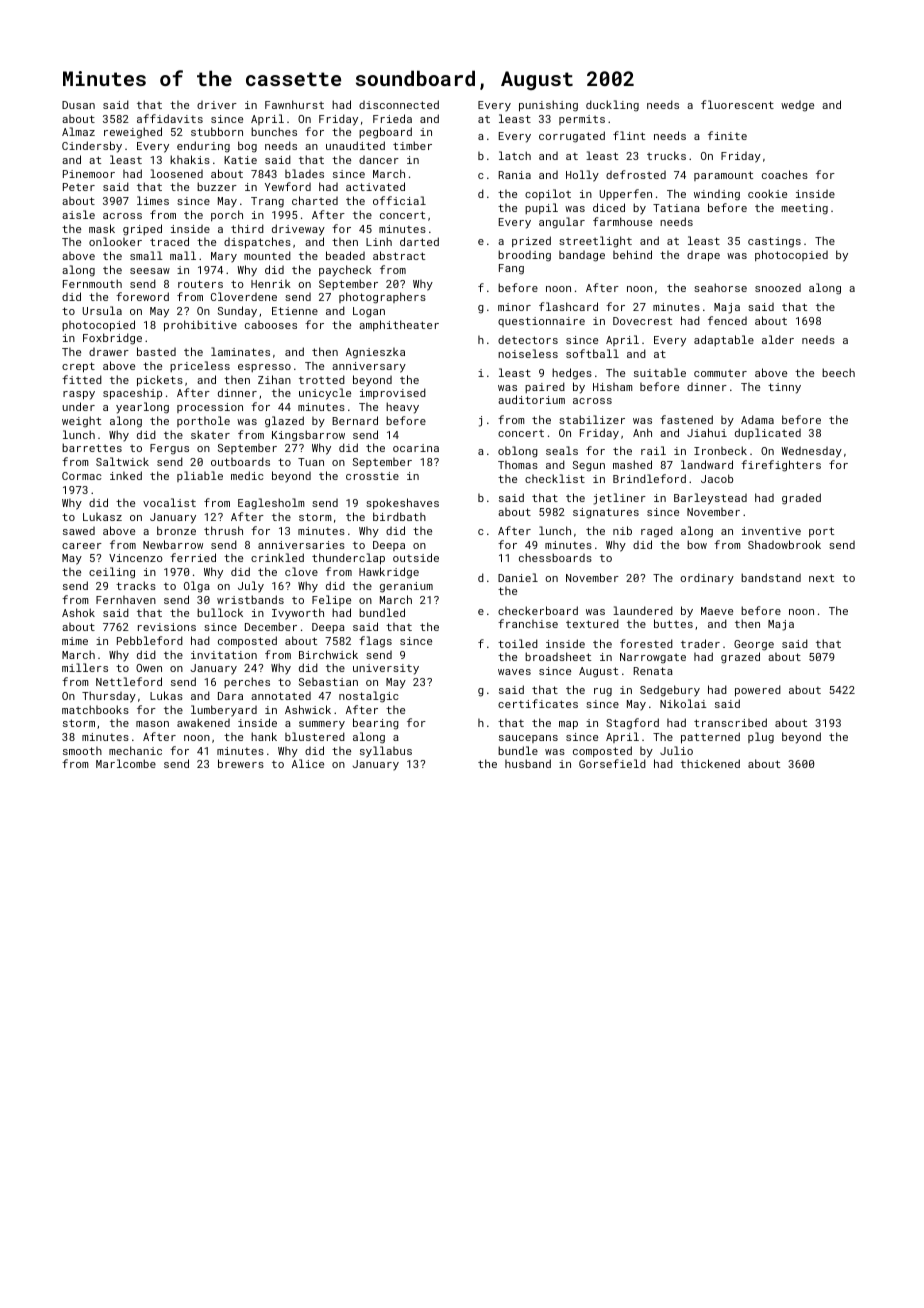 The height and width of the screenshot is (1308, 924). What do you see at coordinates (541, 322) in the screenshot?
I see `questionnaire` at bounding box center [541, 322].
